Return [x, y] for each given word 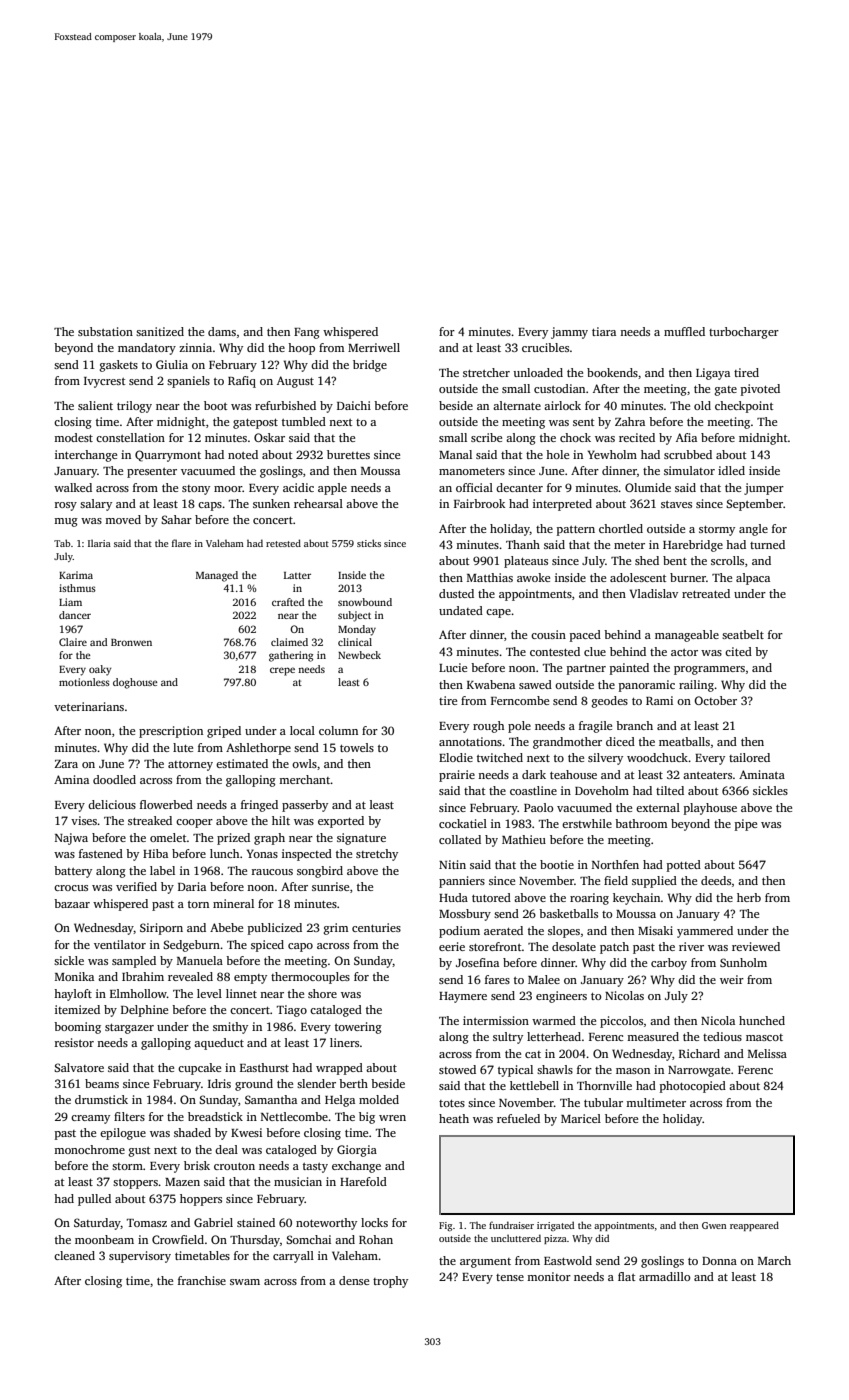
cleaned [74, 1255]
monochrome [89, 1149]
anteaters [707, 775]
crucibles [545, 347]
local [302, 730]
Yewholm [612, 454]
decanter [519, 487]
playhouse [710, 809]
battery [73, 872]
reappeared [754, 1226]
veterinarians [89, 706]
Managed [217, 576]
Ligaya [713, 374]
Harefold [363, 1181]
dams [222, 331]
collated [460, 839]
